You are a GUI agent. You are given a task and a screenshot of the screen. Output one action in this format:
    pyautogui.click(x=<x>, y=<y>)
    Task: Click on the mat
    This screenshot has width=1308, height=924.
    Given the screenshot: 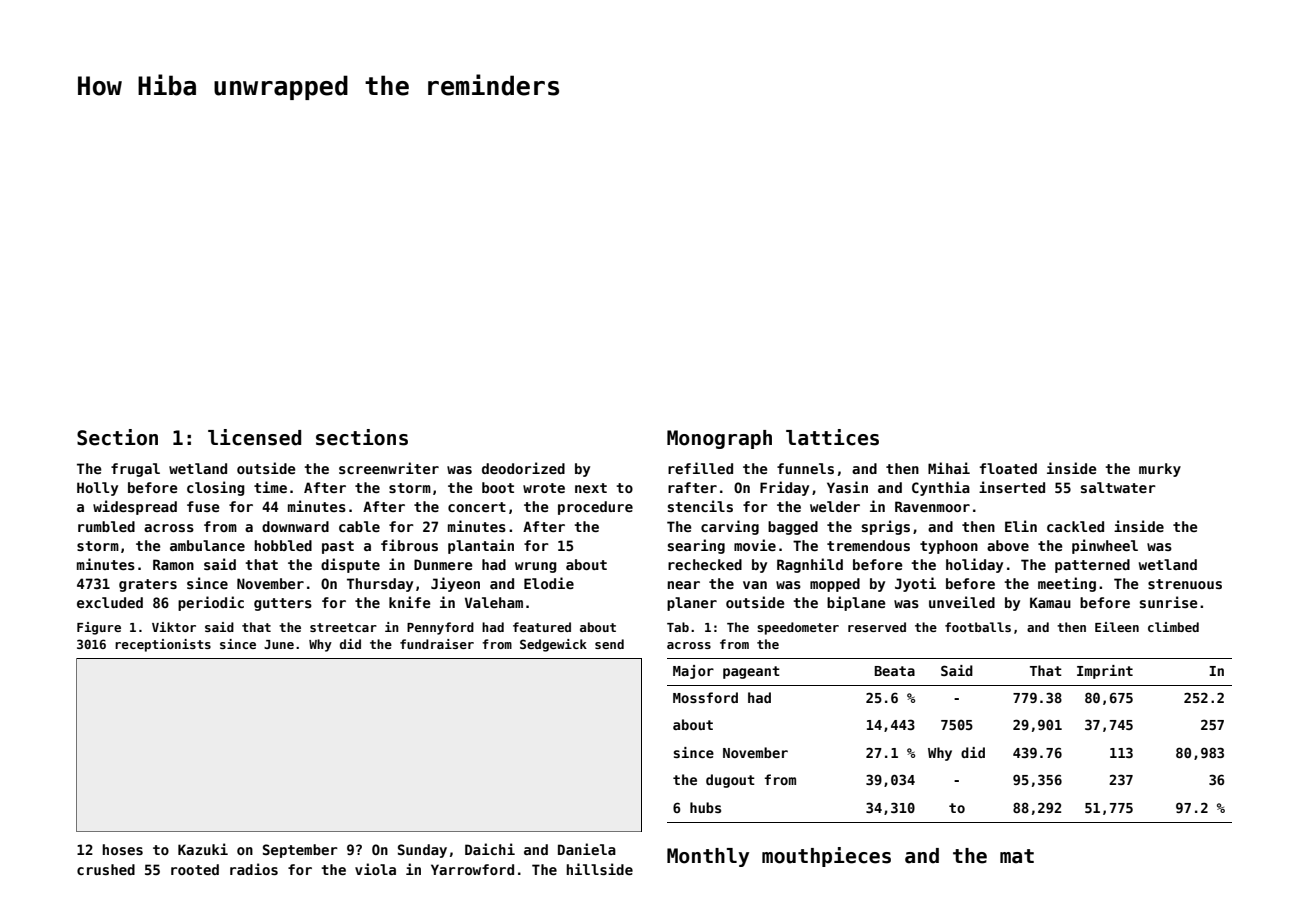 What is the action you would take?
    pyautogui.click(x=1017, y=856)
